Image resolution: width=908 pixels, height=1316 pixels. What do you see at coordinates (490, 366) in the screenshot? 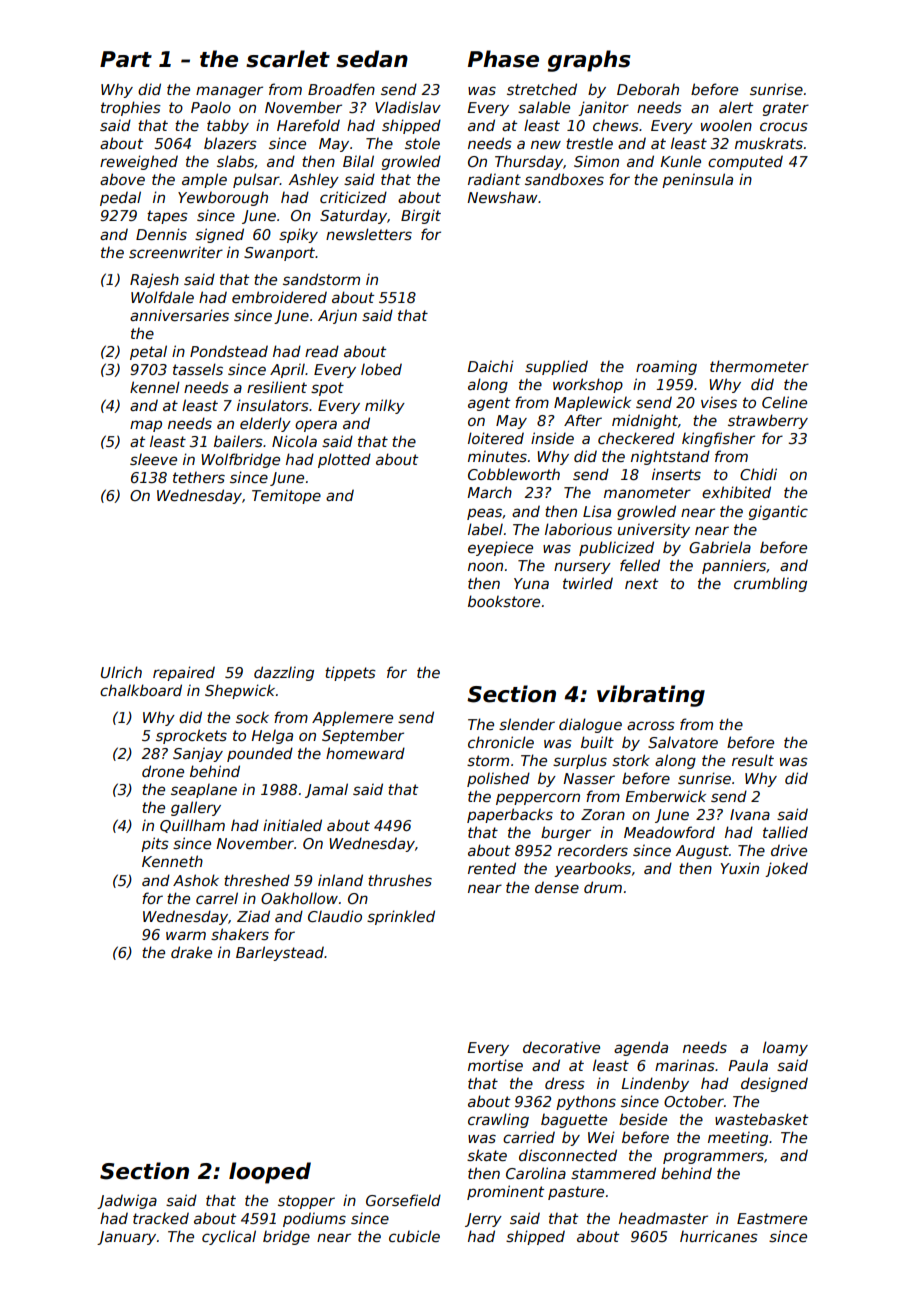
I see `Daichi` at bounding box center [490, 366].
